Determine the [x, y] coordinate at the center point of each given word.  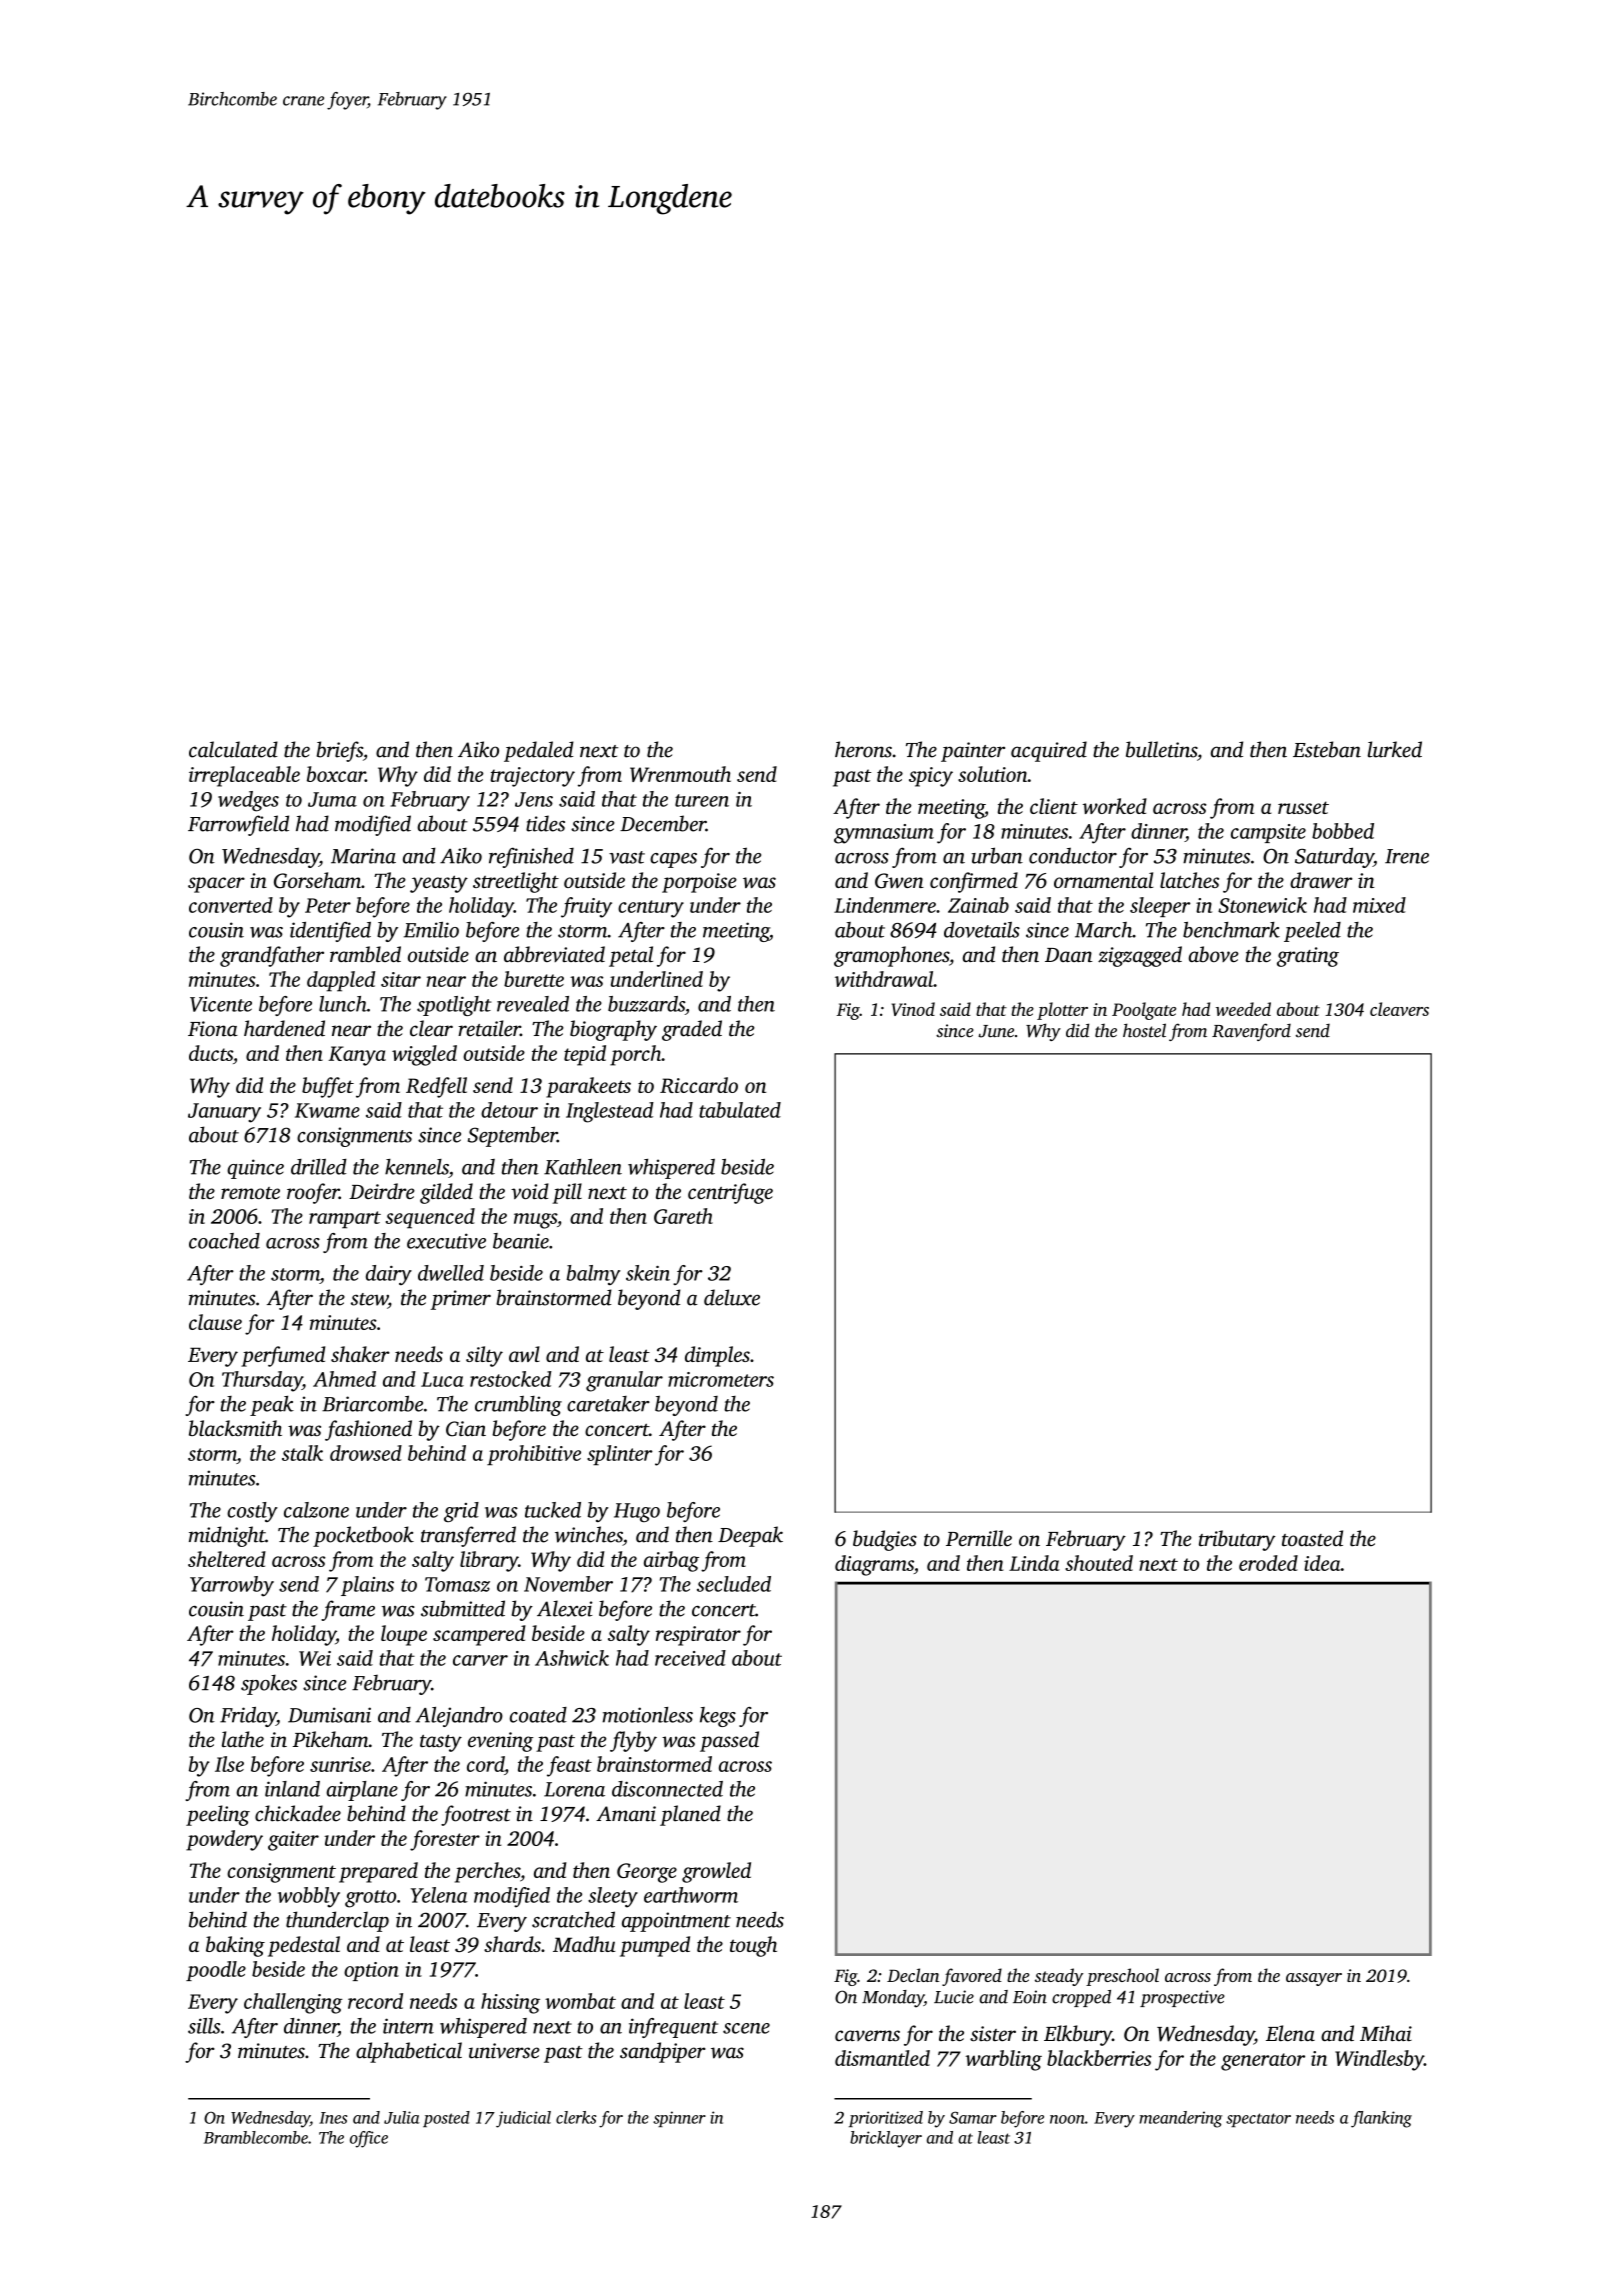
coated [538, 1715]
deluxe [732, 1297]
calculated [233, 749]
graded [692, 1030]
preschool [1122, 1977]
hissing [510, 2003]
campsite [1268, 833]
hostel [1144, 1030]
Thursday [262, 1381]
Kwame [327, 1110]
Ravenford [1251, 1032]
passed [729, 1741]
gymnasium [884, 834]
